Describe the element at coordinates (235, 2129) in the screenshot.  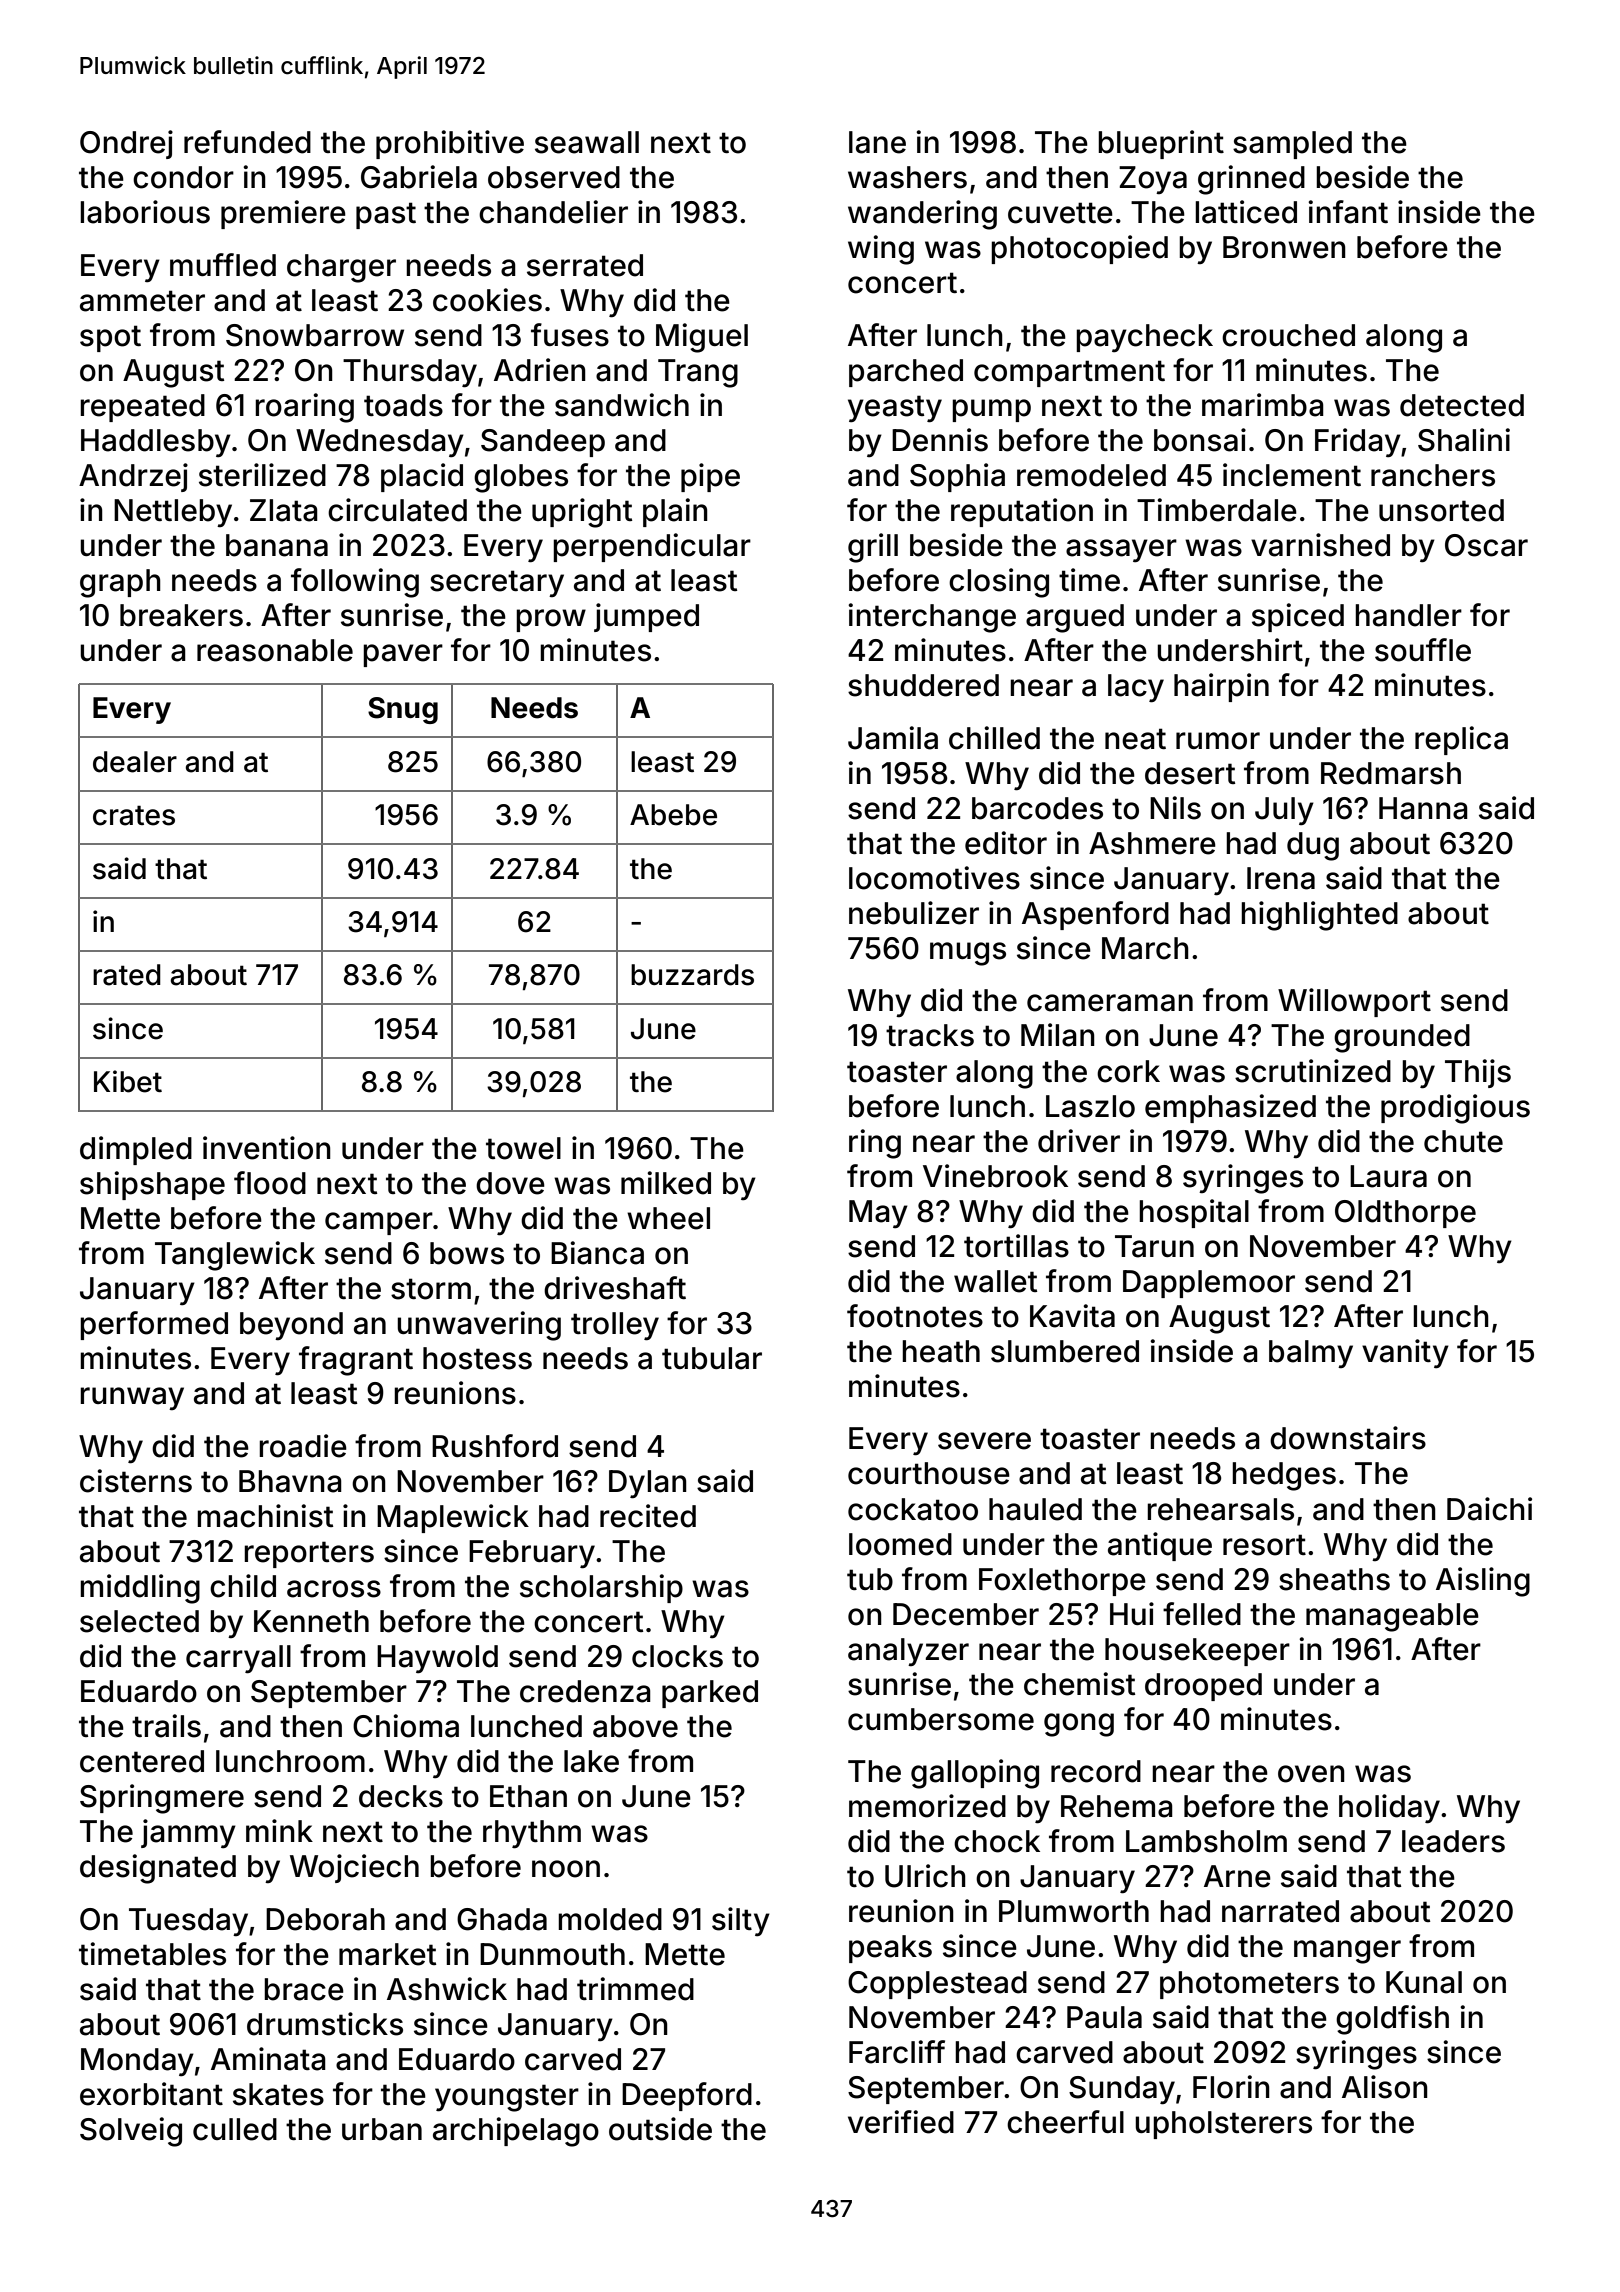
I see `culled` at that location.
